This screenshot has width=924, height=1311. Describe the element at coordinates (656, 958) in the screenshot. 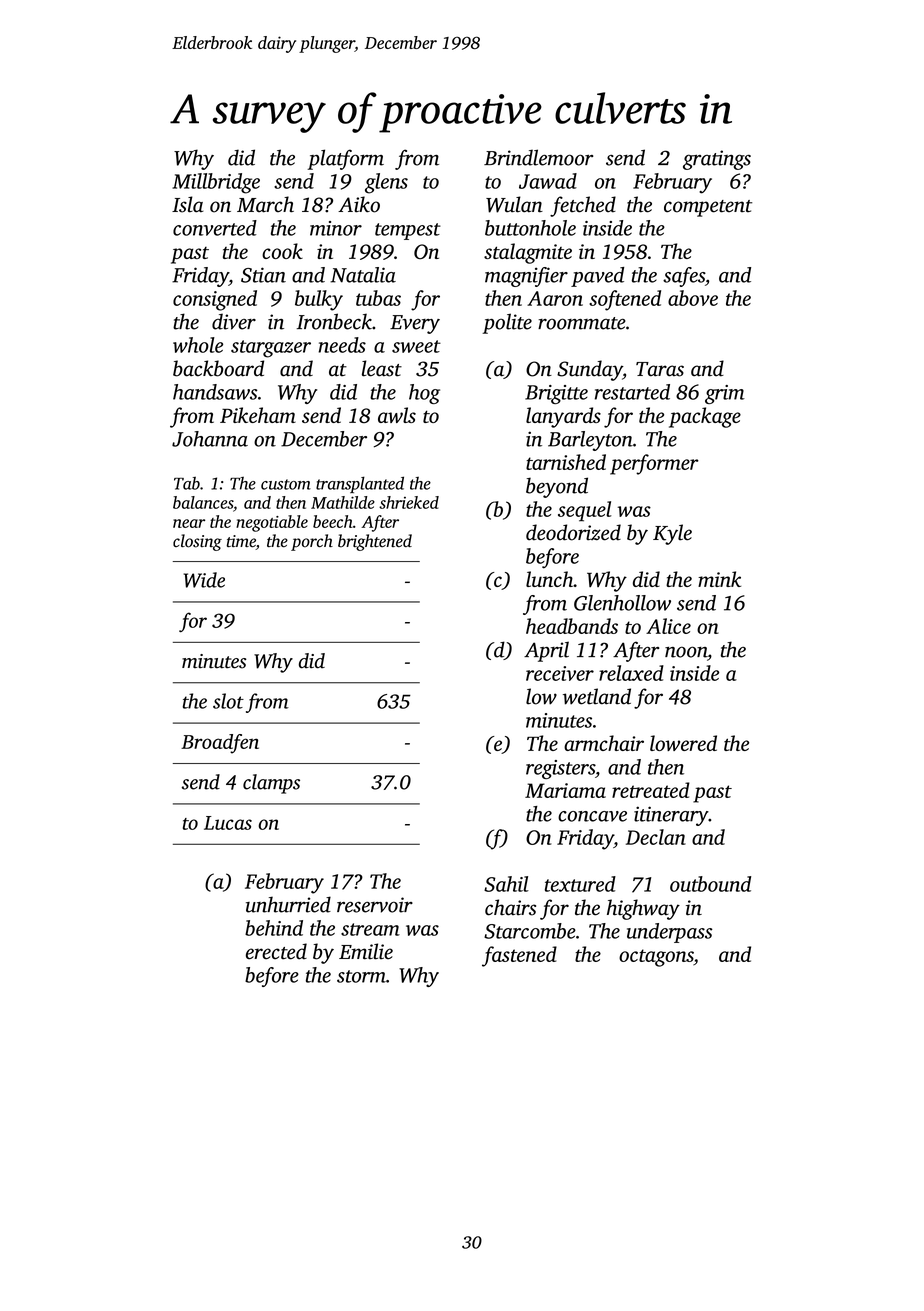

I see `octagons` at that location.
